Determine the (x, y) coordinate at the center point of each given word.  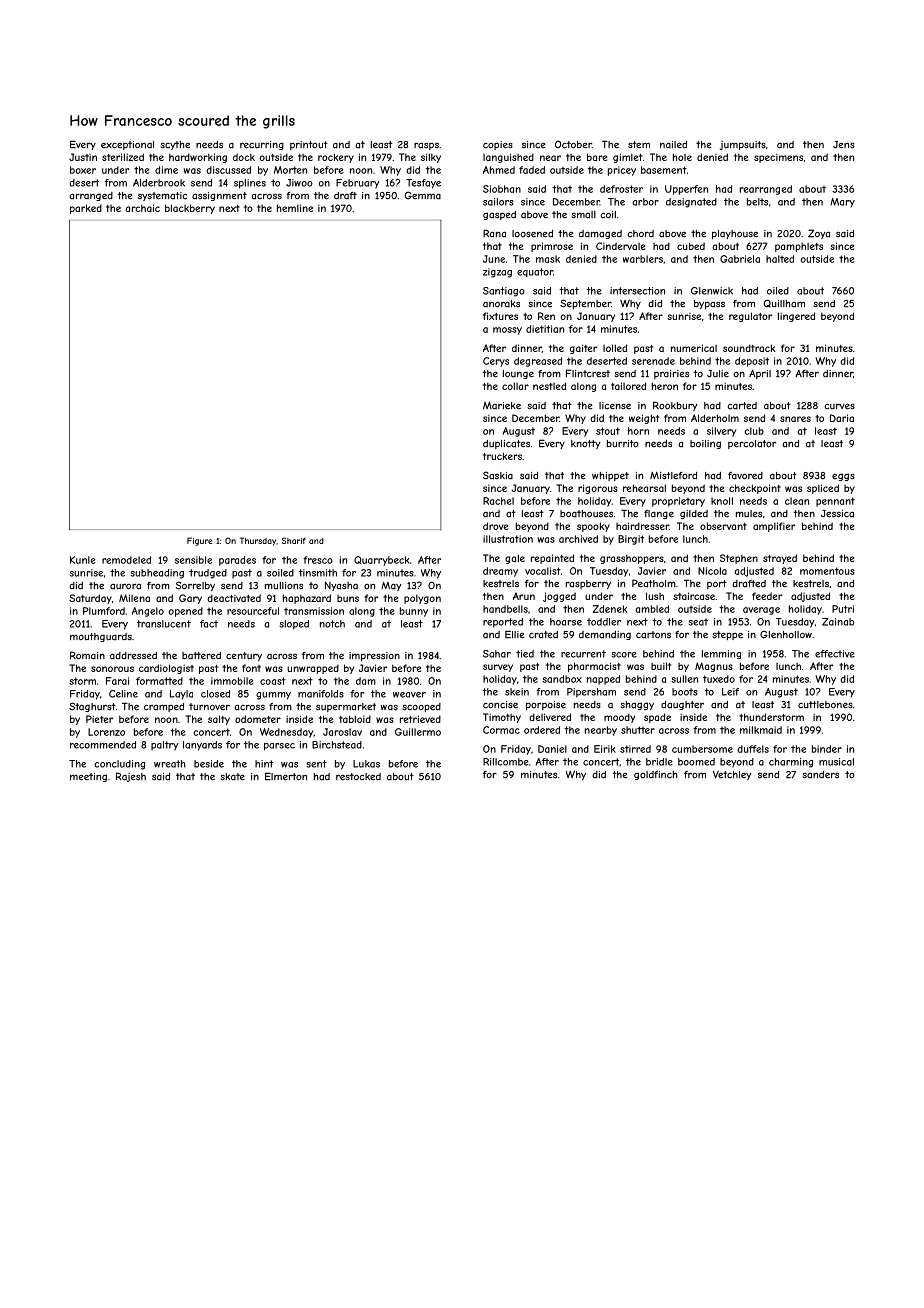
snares (795, 419)
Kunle (83, 560)
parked (86, 209)
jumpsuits (743, 145)
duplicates (506, 444)
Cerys (496, 362)
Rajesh (131, 777)
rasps (426, 146)
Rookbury (675, 406)
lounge (518, 374)
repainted (552, 559)
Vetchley (732, 775)
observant (723, 526)
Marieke (502, 405)
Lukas (366, 764)
